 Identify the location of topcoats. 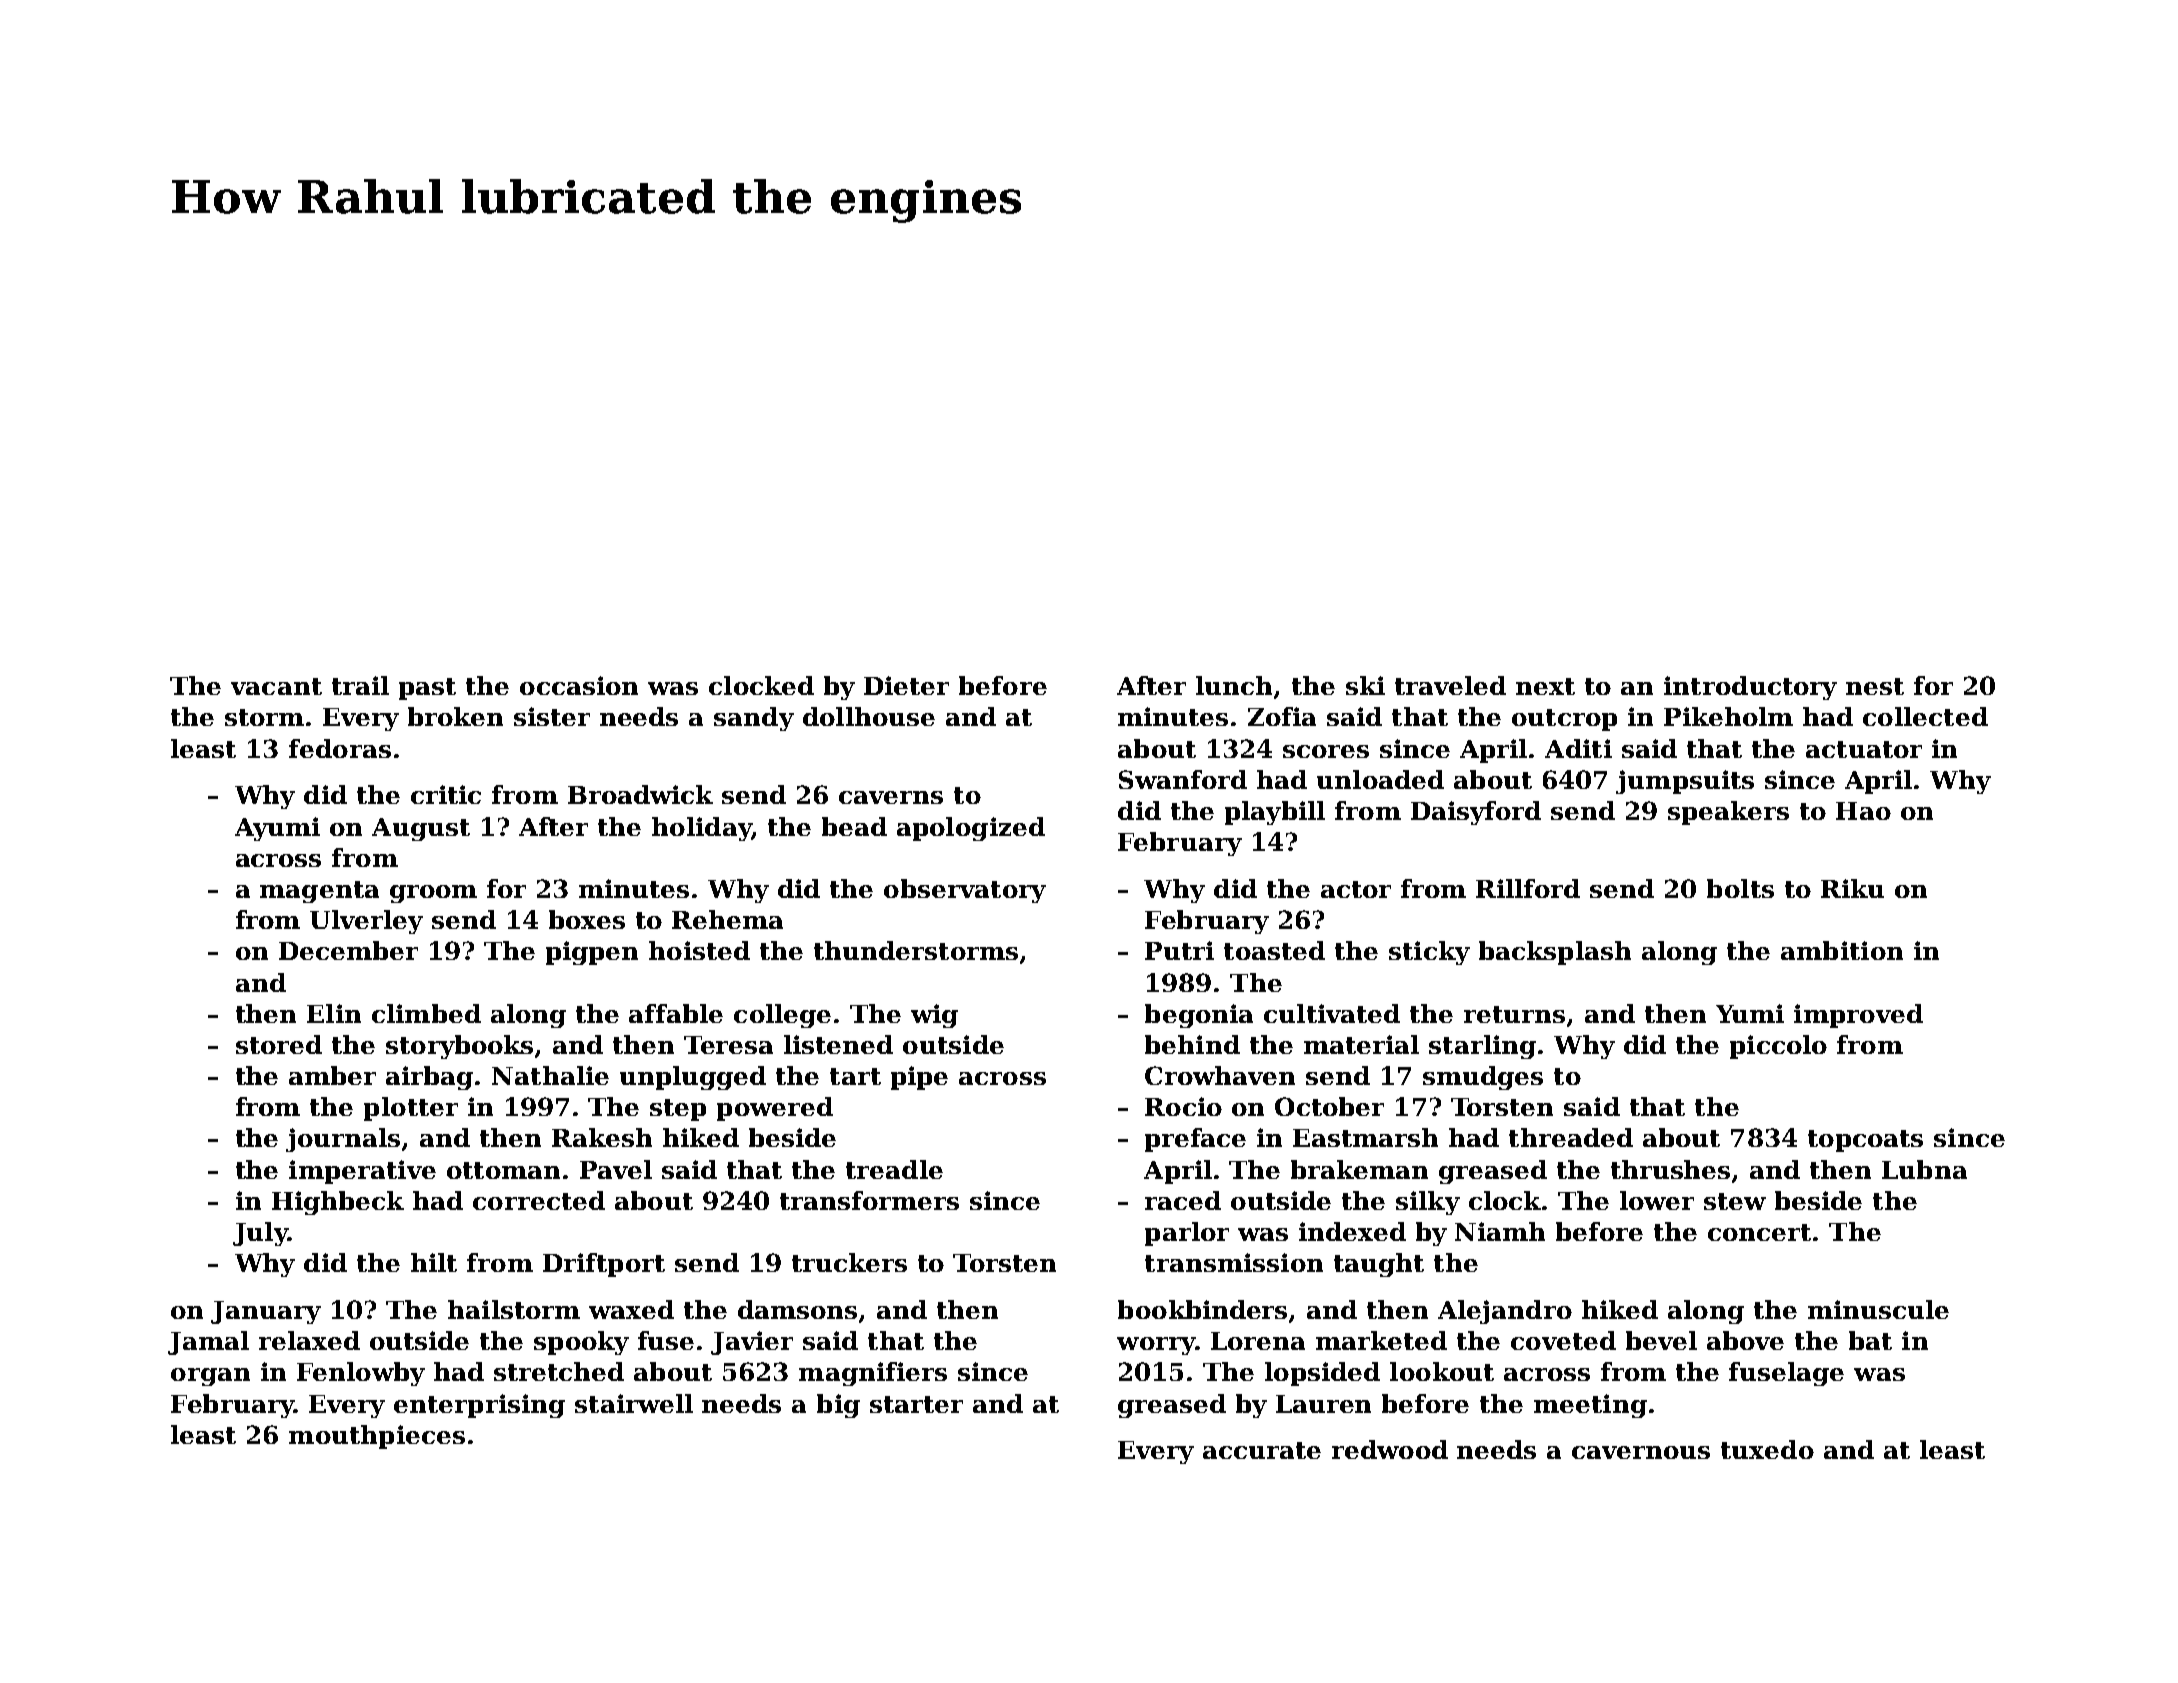
(1865, 1141).
